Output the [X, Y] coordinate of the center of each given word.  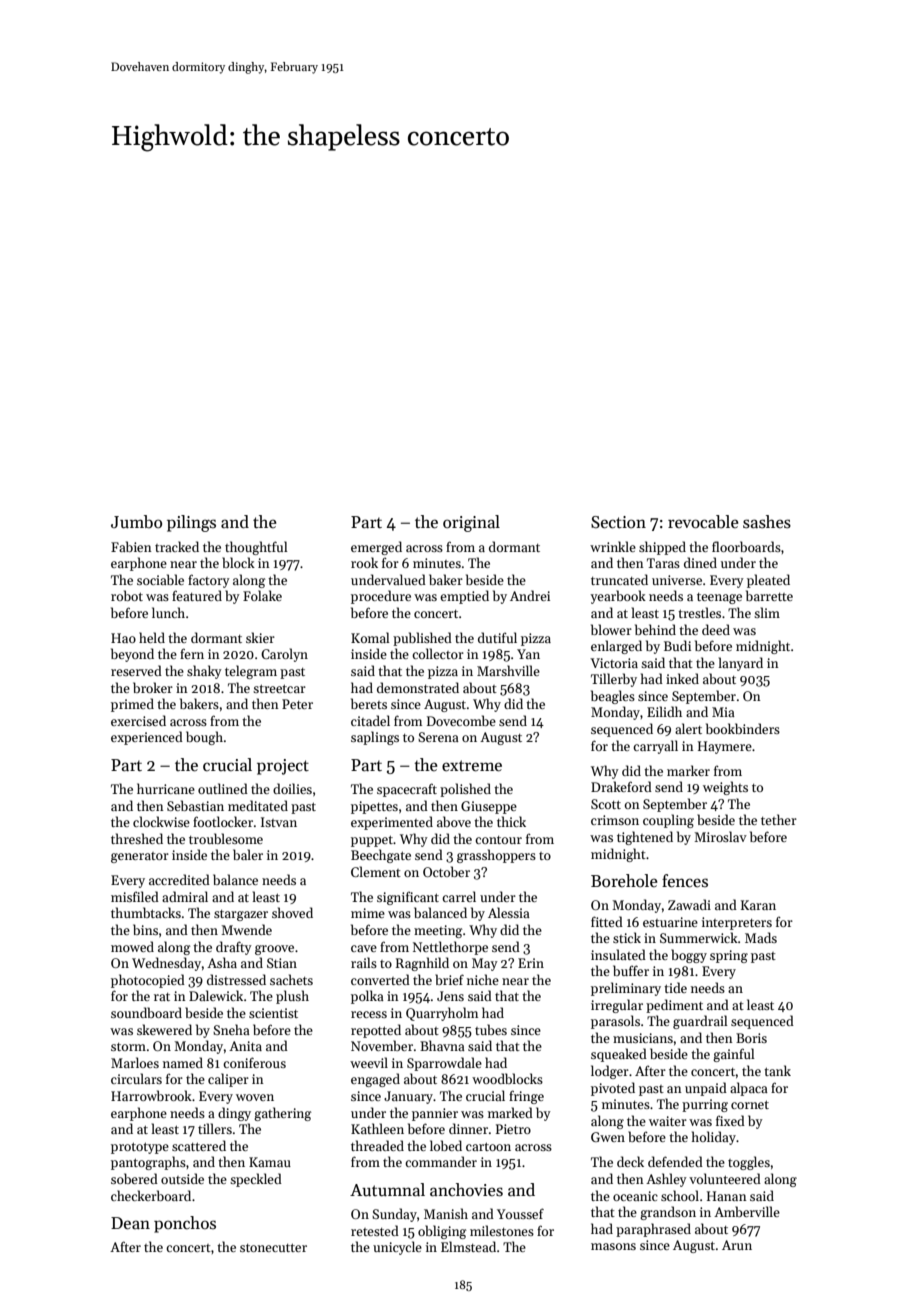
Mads [761, 937]
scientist [273, 1013]
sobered [134, 1178]
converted [380, 979]
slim [767, 612]
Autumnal [387, 1190]
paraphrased [653, 1230]
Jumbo [136, 522]
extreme [472, 766]
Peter [297, 704]
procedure [381, 597]
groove [274, 950]
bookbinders [743, 728]
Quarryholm [442, 1014]
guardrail [700, 1022]
